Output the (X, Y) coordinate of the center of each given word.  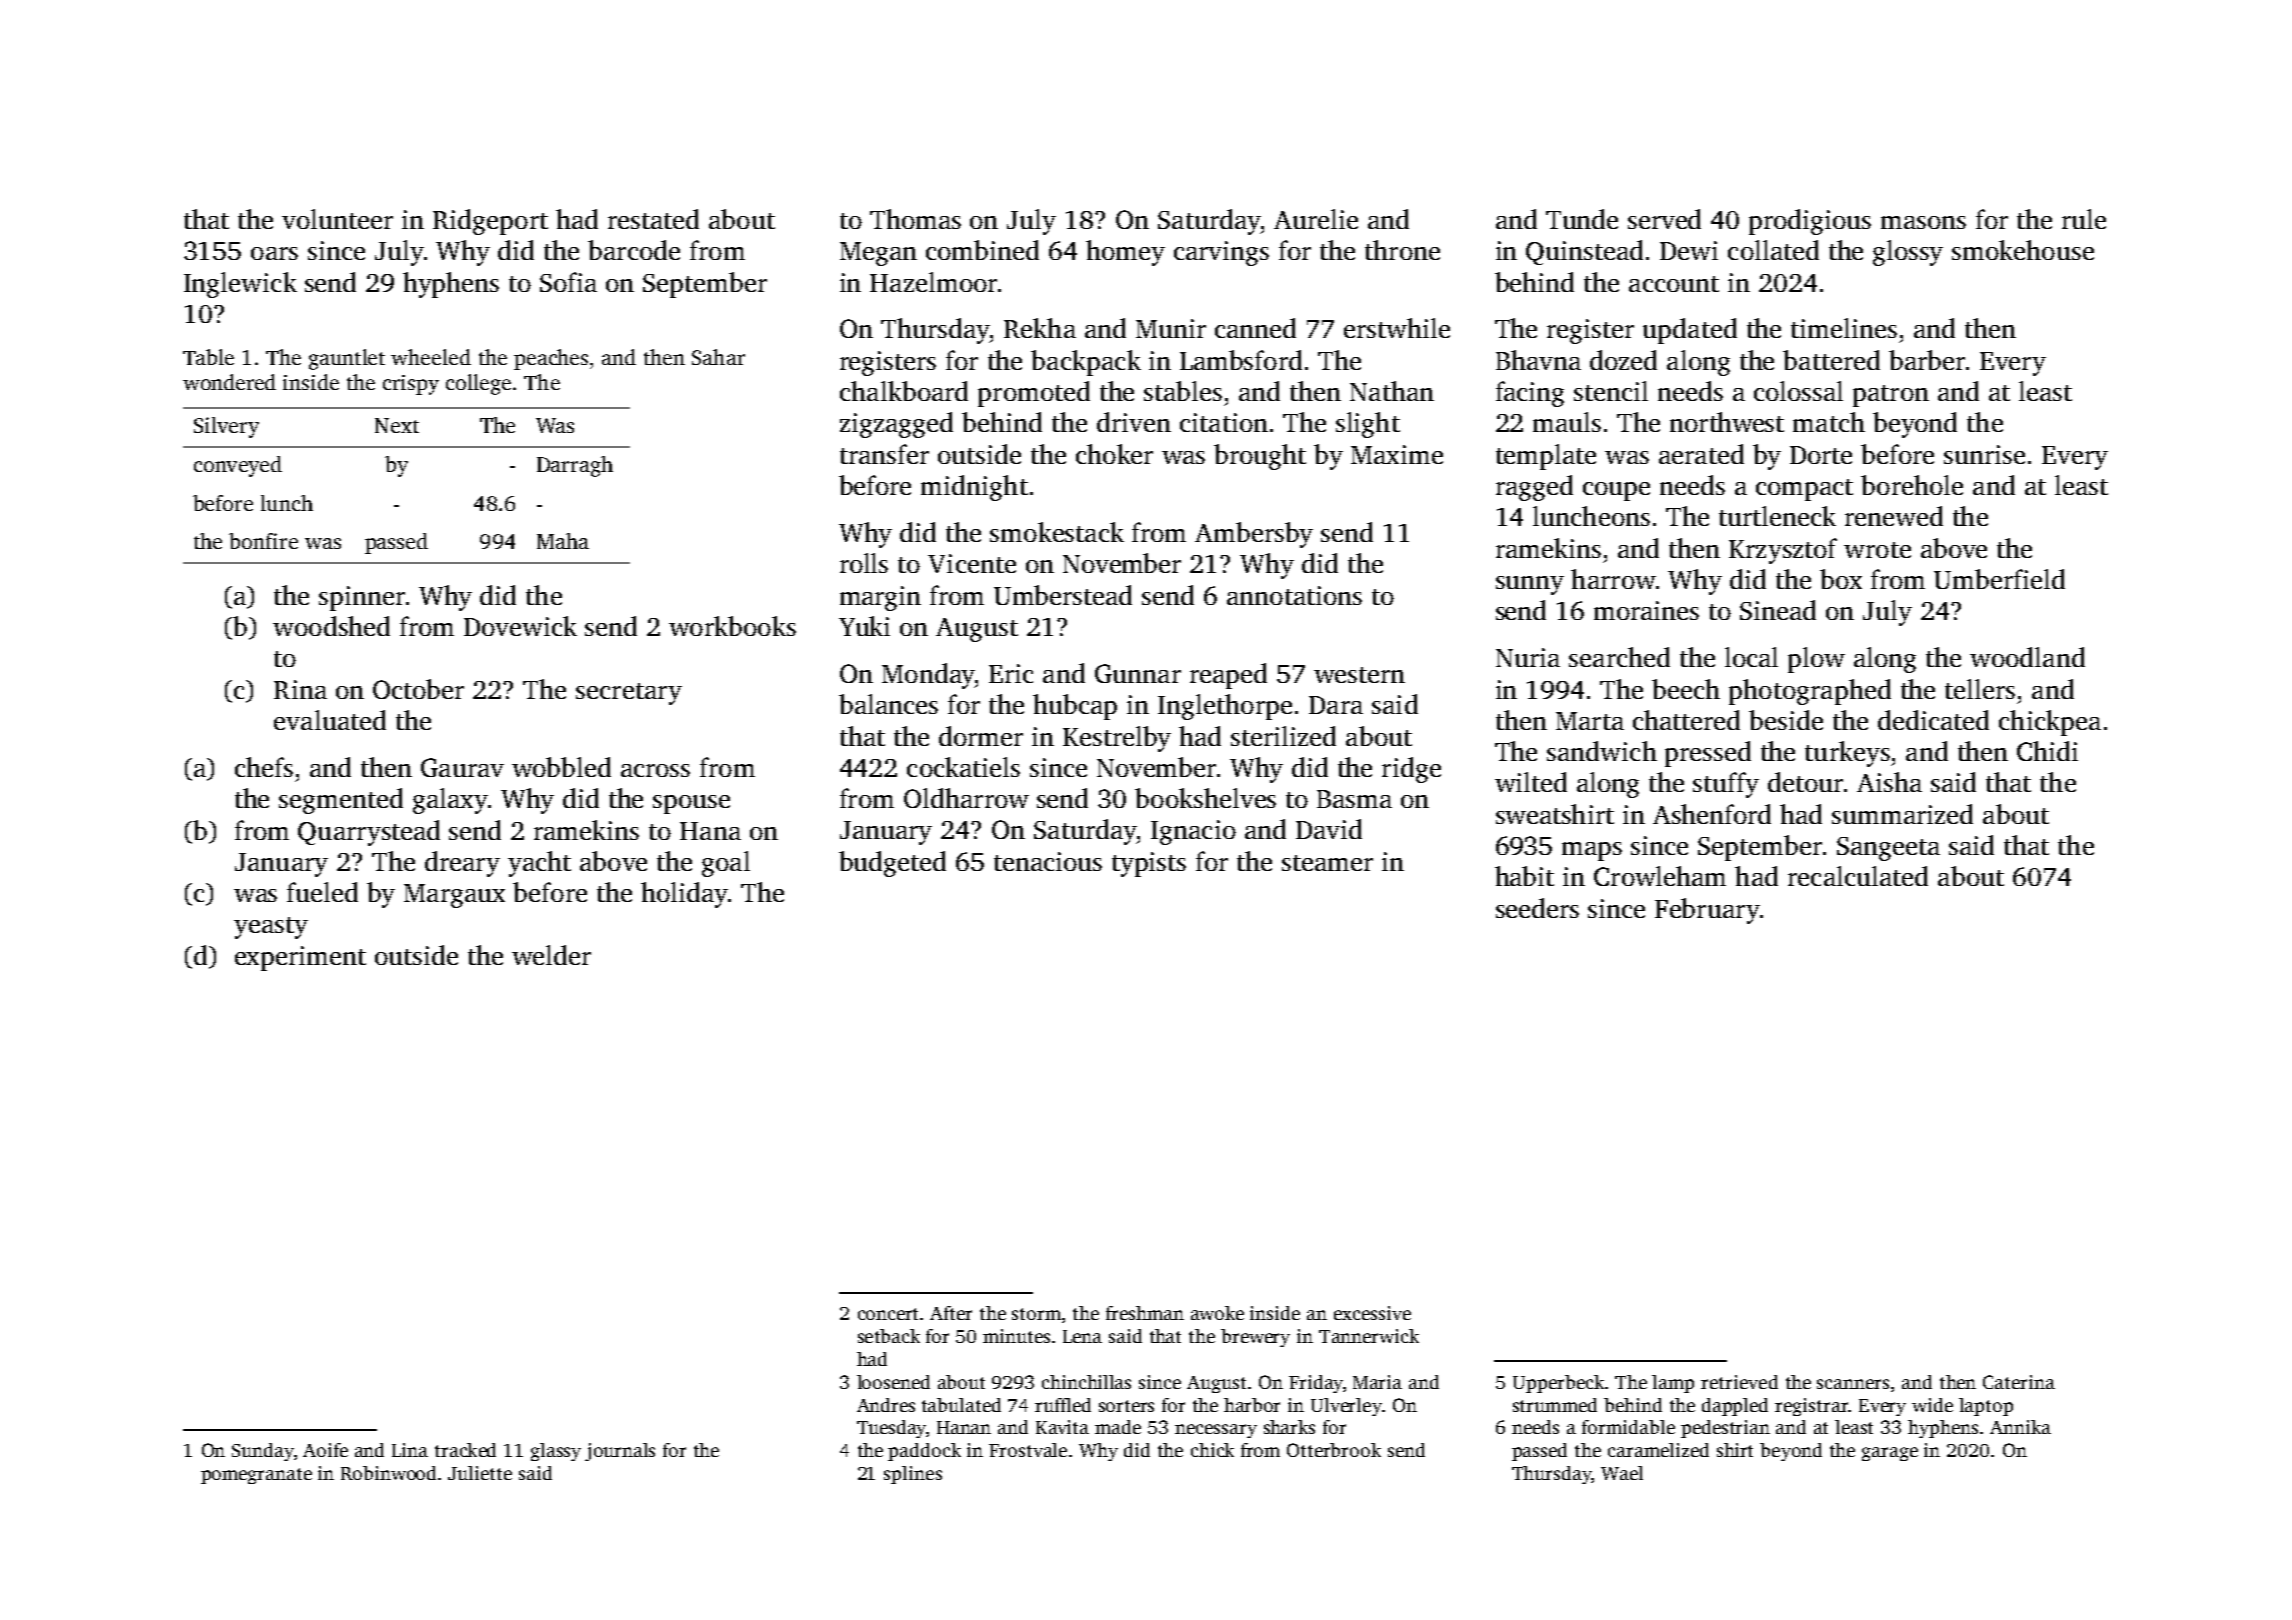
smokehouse (2023, 250)
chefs (264, 767)
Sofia (568, 282)
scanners (1853, 1384)
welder (551, 955)
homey (1125, 253)
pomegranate (256, 1476)
